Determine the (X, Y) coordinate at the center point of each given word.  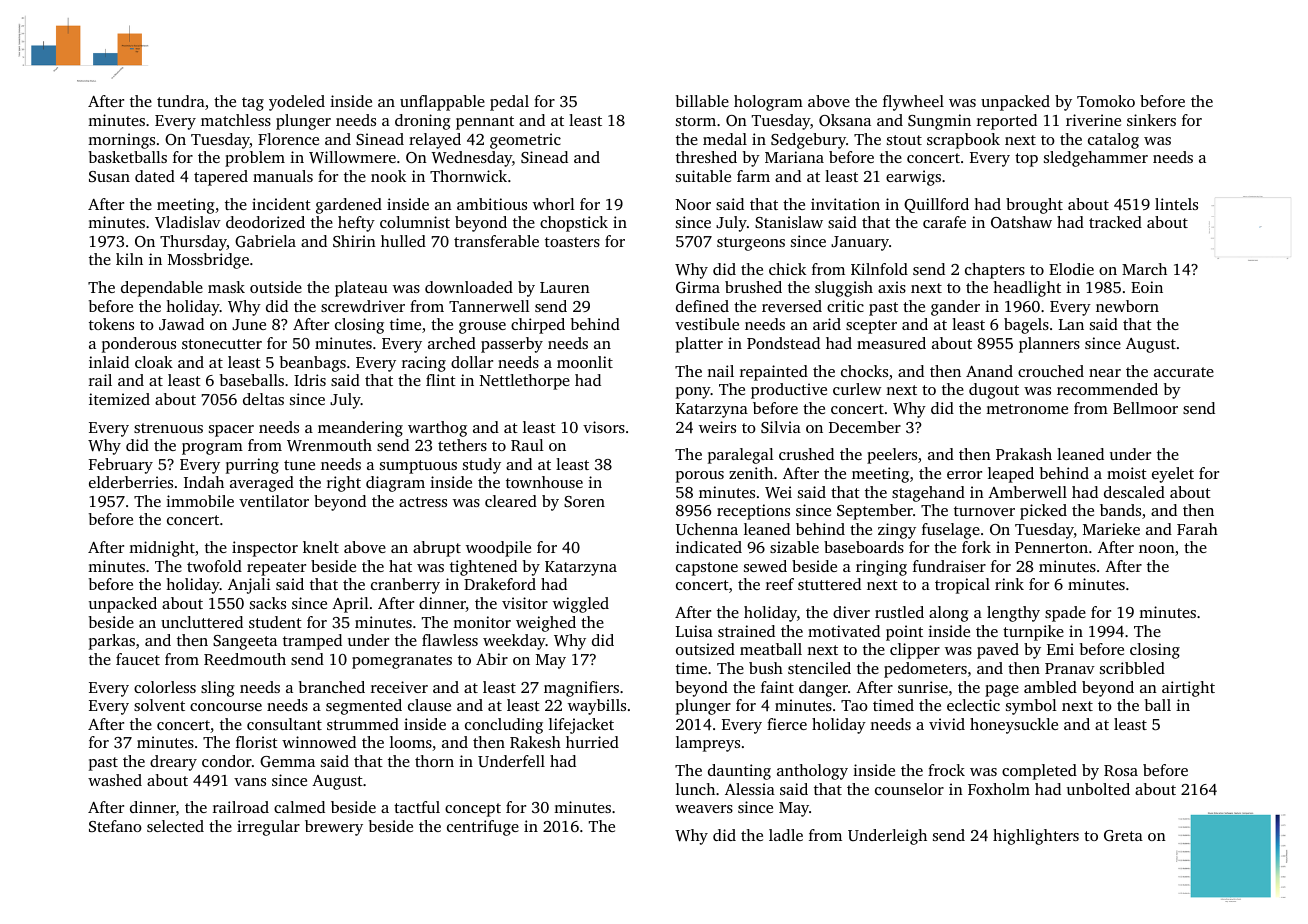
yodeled (297, 103)
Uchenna (707, 529)
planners (1049, 345)
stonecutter (222, 344)
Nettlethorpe (525, 382)
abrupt (437, 549)
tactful (417, 807)
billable (702, 101)
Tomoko (1106, 101)
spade (1065, 614)
